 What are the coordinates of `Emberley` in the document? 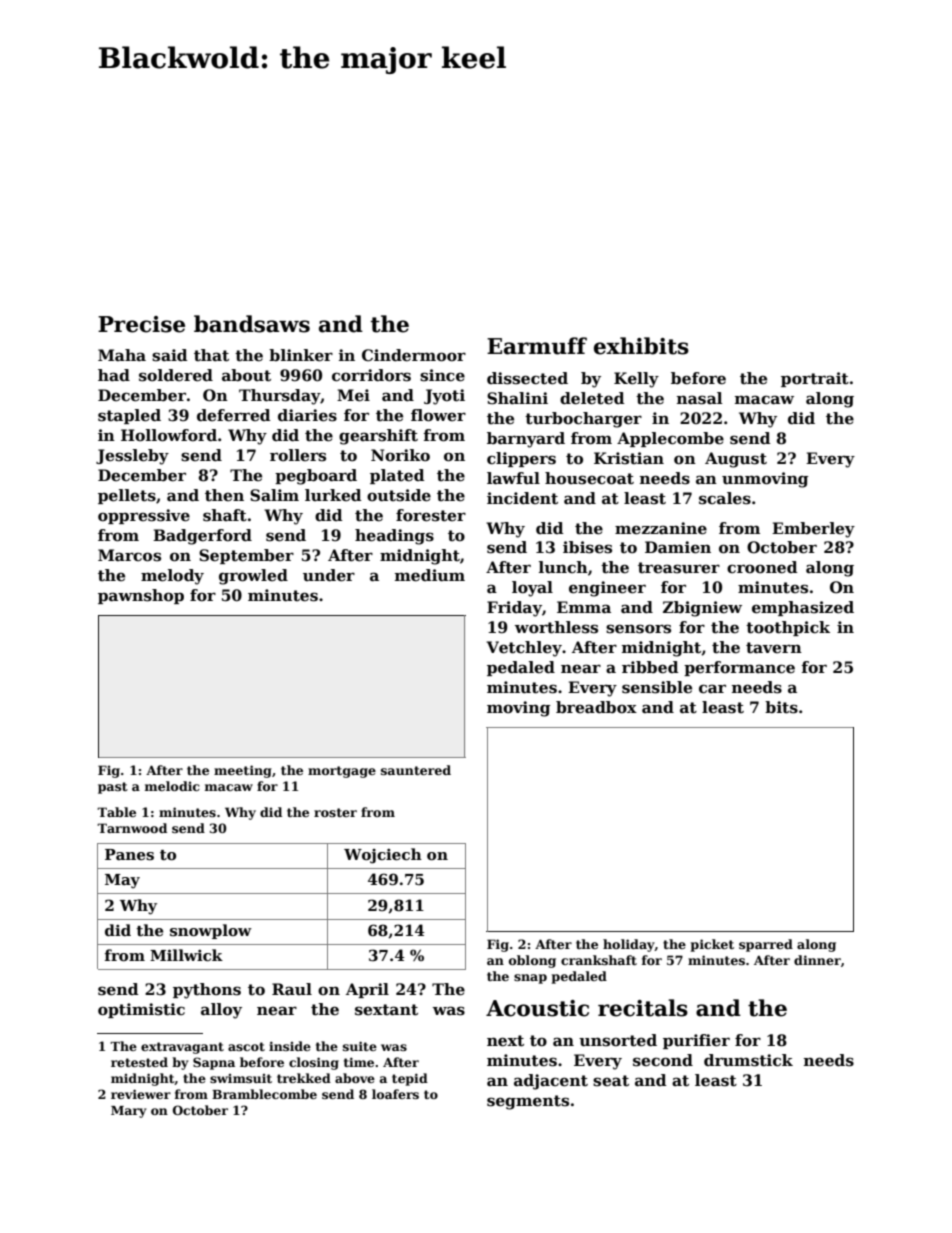 It's located at (813, 530).
